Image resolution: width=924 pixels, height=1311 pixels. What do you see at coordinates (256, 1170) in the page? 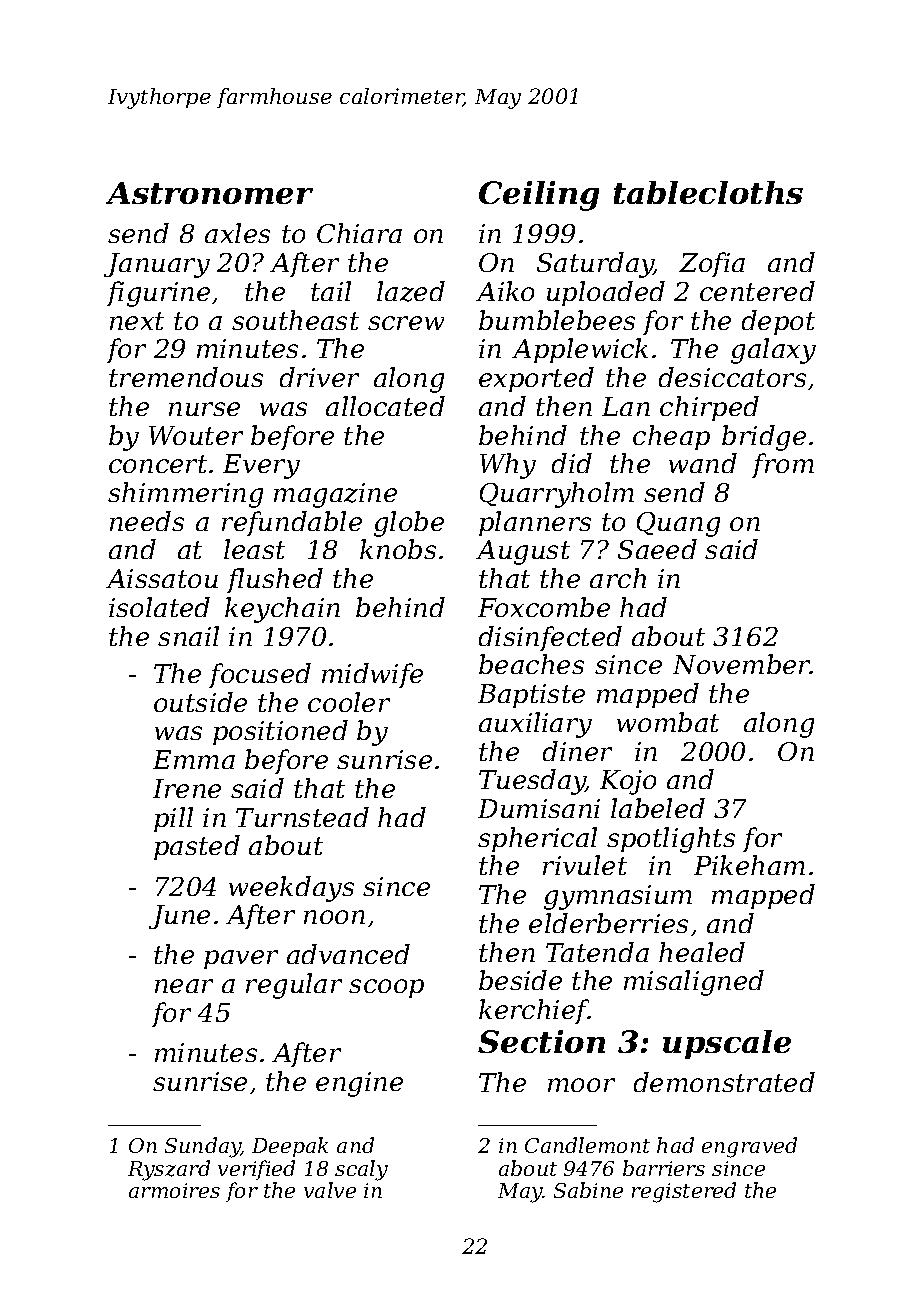
I see `verified` at bounding box center [256, 1170].
